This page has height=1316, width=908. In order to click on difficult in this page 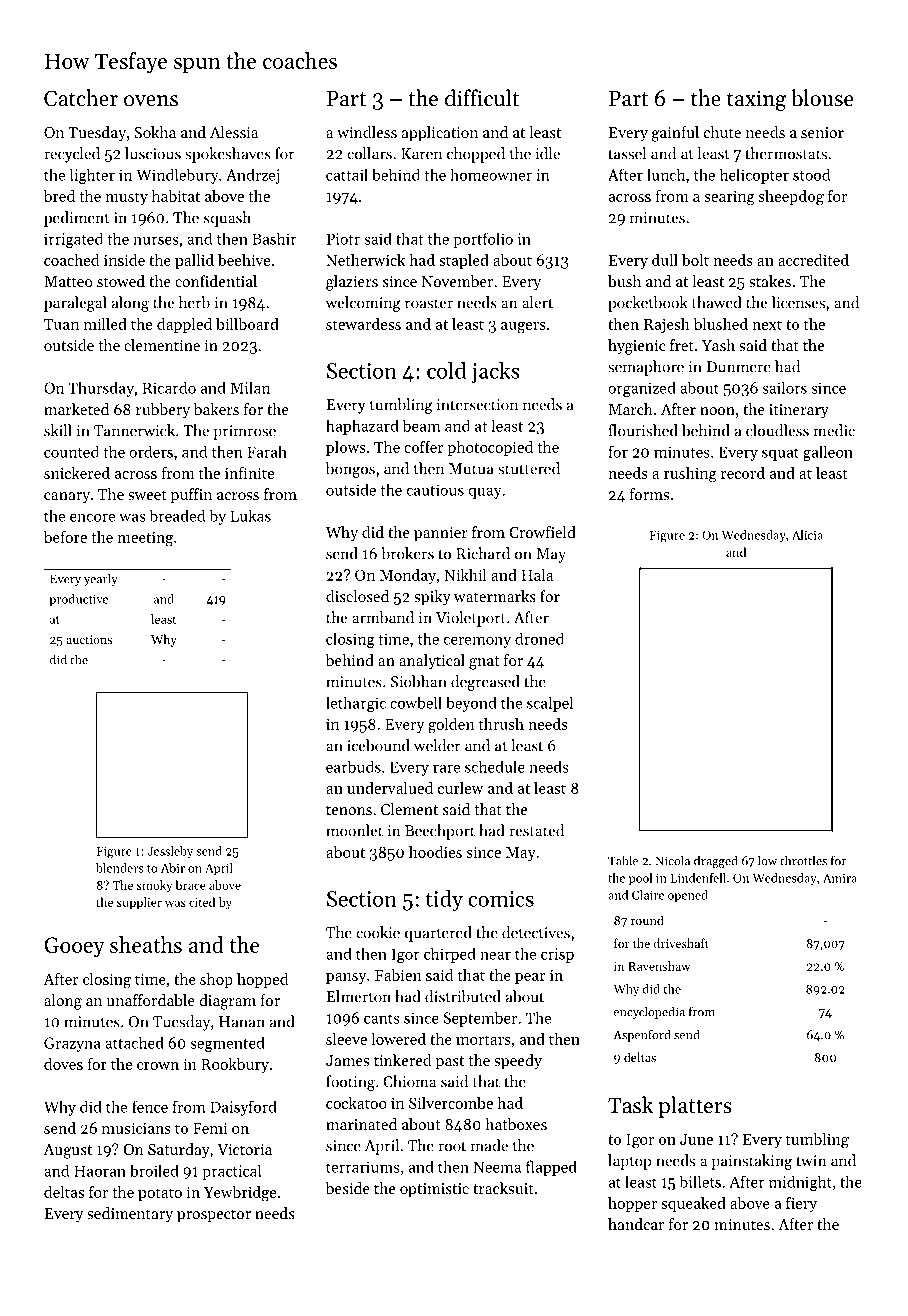, I will do `click(482, 98)`.
